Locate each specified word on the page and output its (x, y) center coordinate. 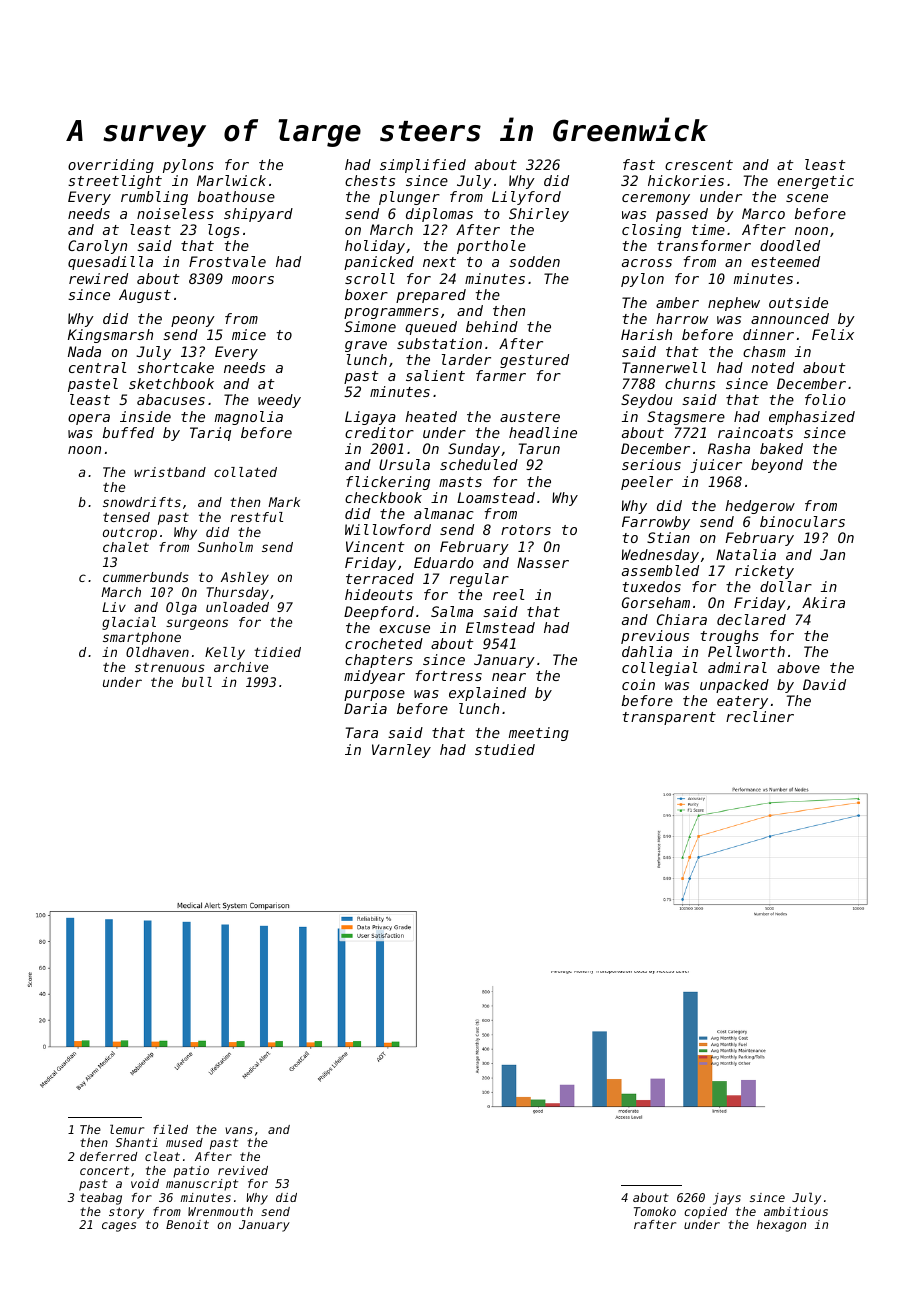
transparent (669, 718)
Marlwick (231, 180)
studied (505, 749)
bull (197, 682)
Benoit (187, 1224)
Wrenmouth (220, 1211)
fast (639, 164)
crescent (699, 165)
